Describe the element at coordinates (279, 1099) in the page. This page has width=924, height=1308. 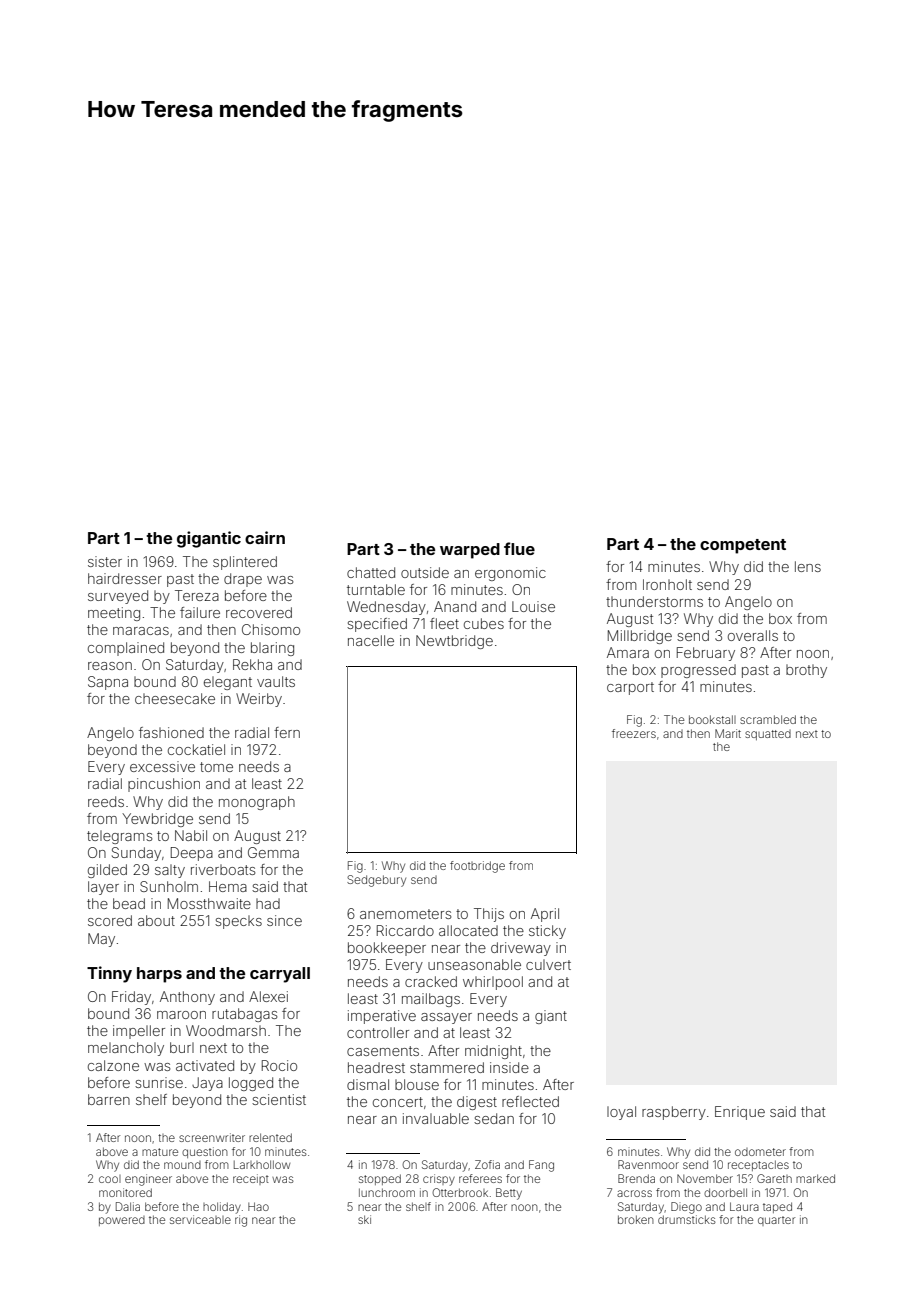
I see `scientist` at that location.
